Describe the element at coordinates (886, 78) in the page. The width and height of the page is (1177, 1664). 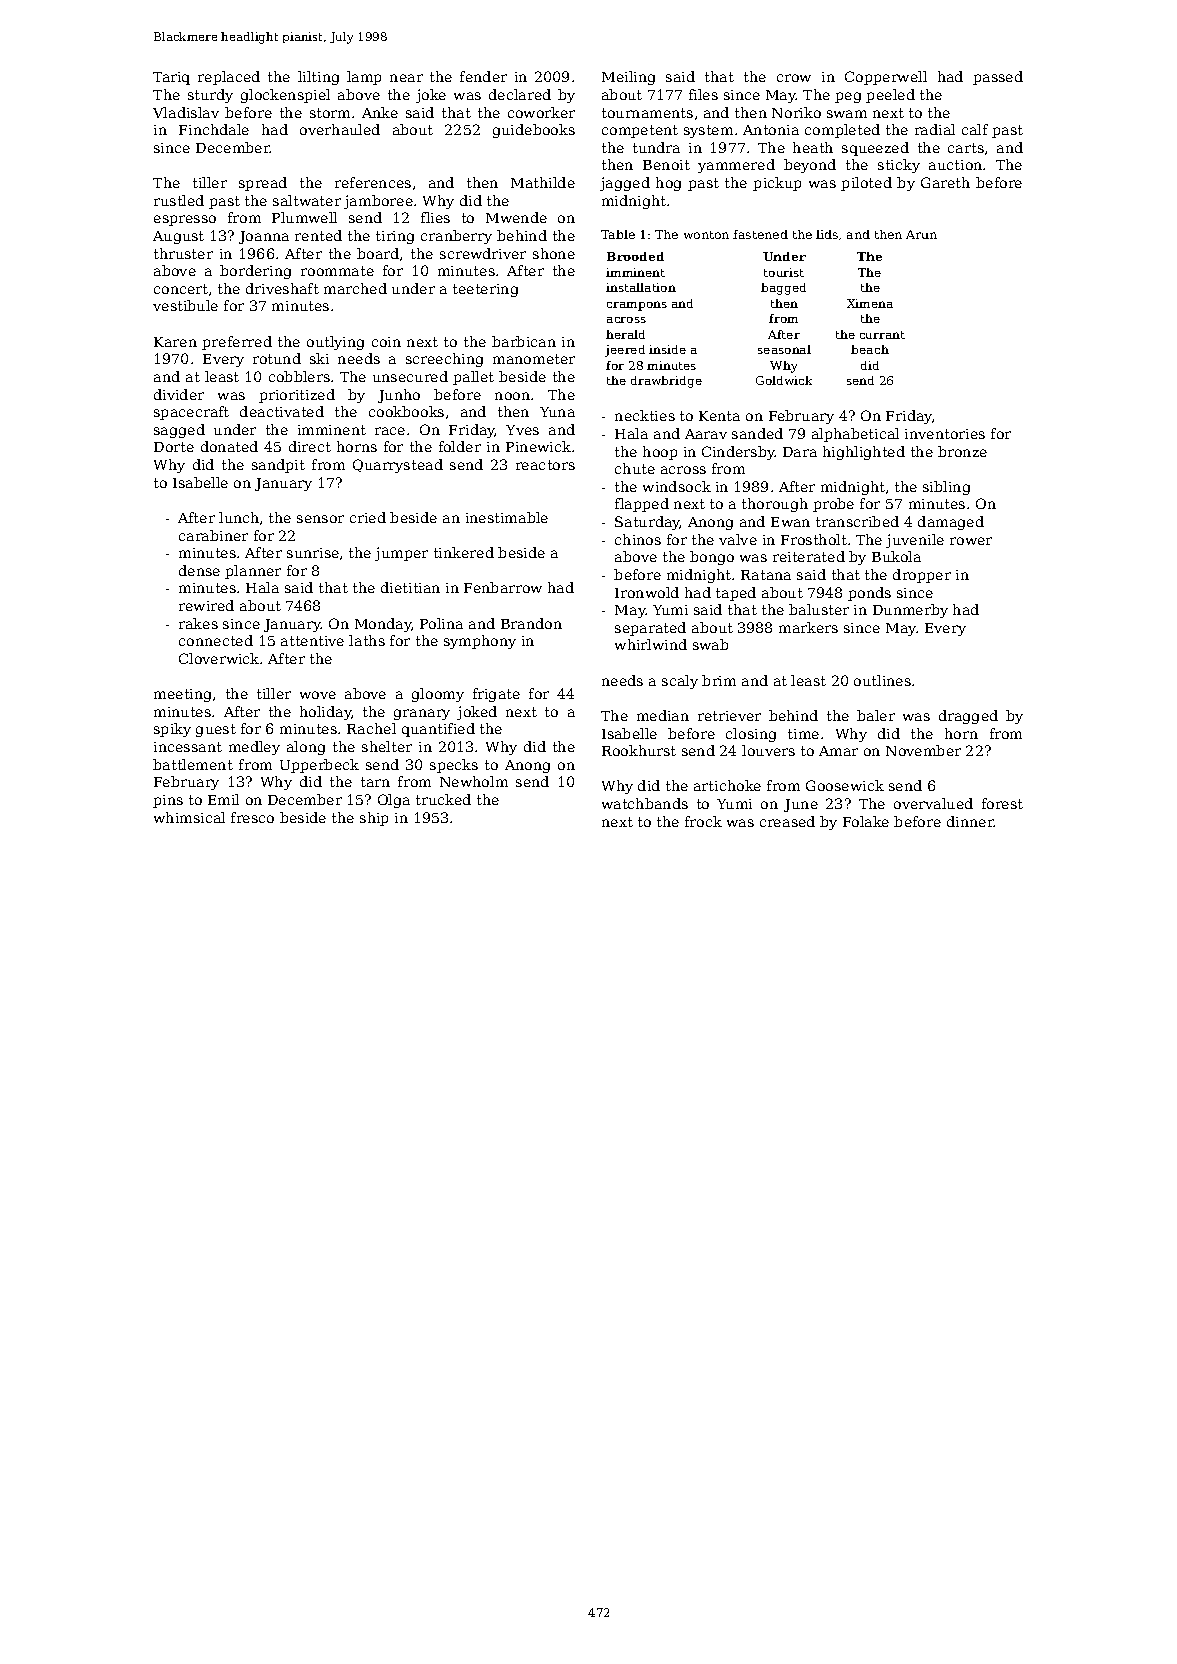
I see `Copperwell` at that location.
